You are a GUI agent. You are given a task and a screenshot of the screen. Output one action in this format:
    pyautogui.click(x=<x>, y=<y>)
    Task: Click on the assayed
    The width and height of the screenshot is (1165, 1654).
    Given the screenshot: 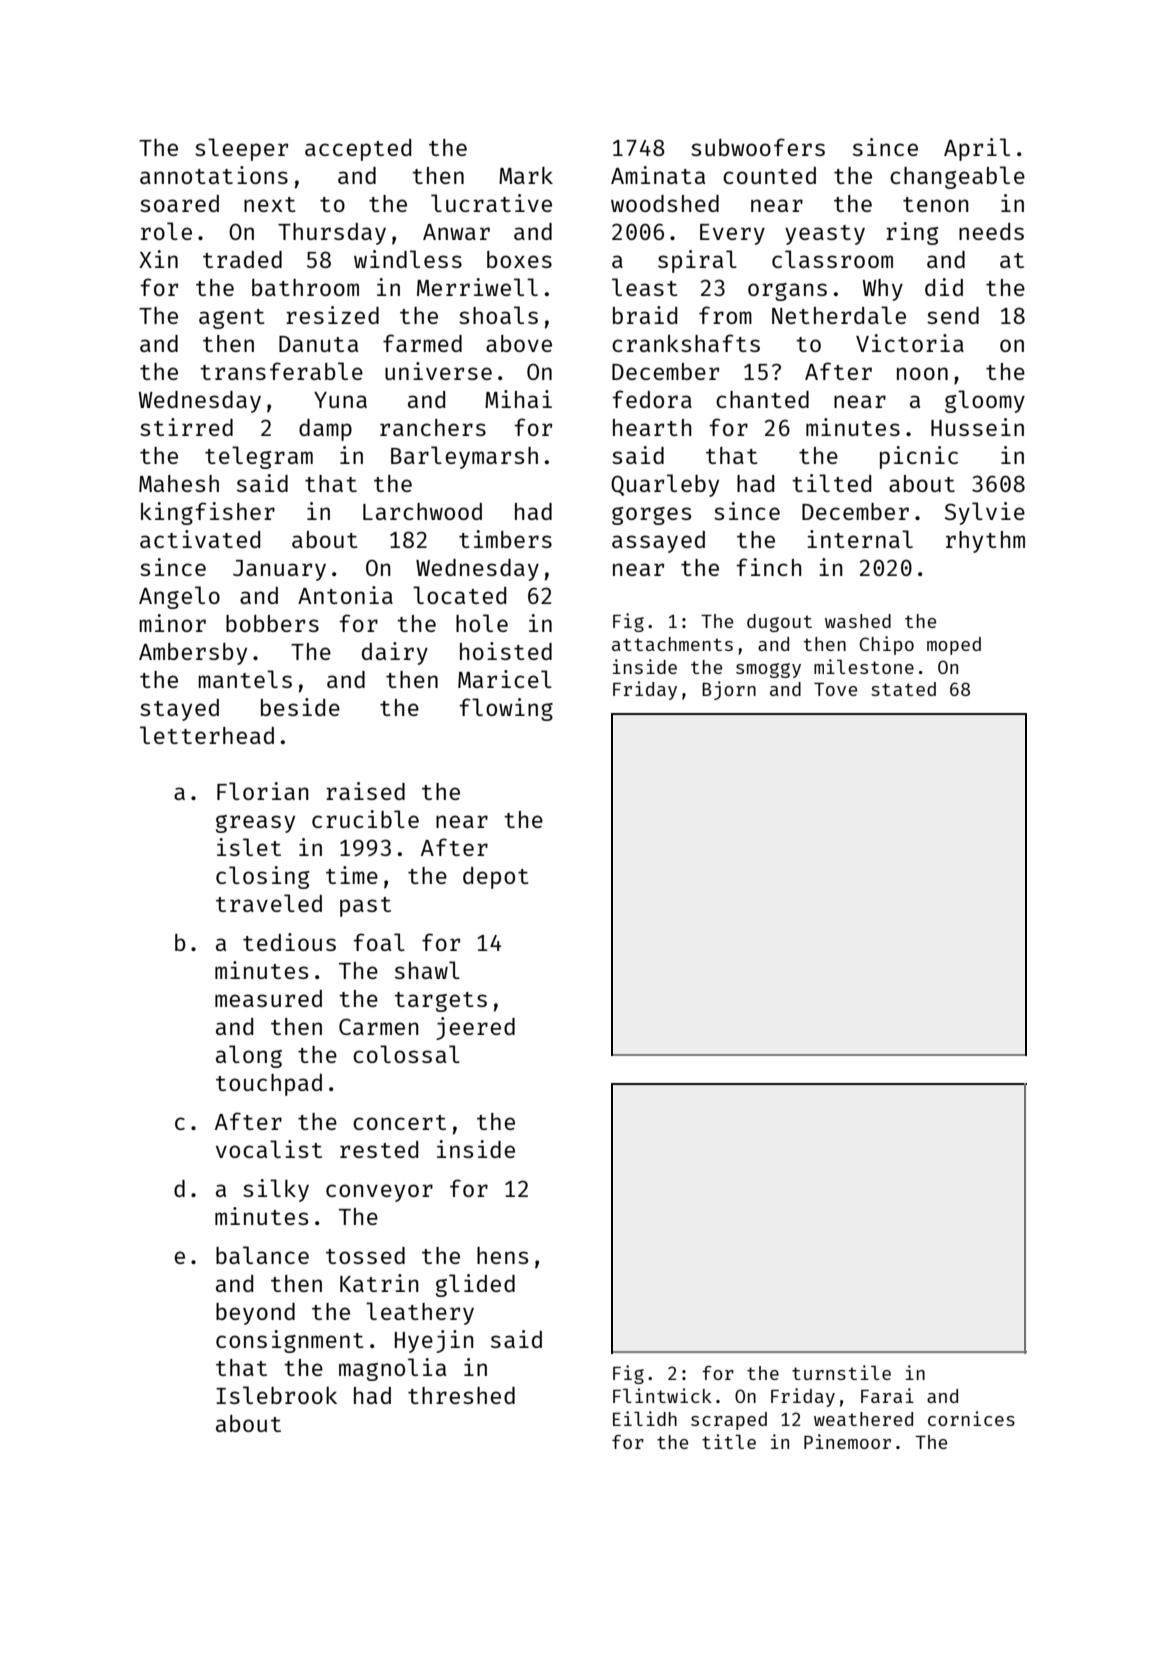 What is the action you would take?
    pyautogui.click(x=658, y=542)
